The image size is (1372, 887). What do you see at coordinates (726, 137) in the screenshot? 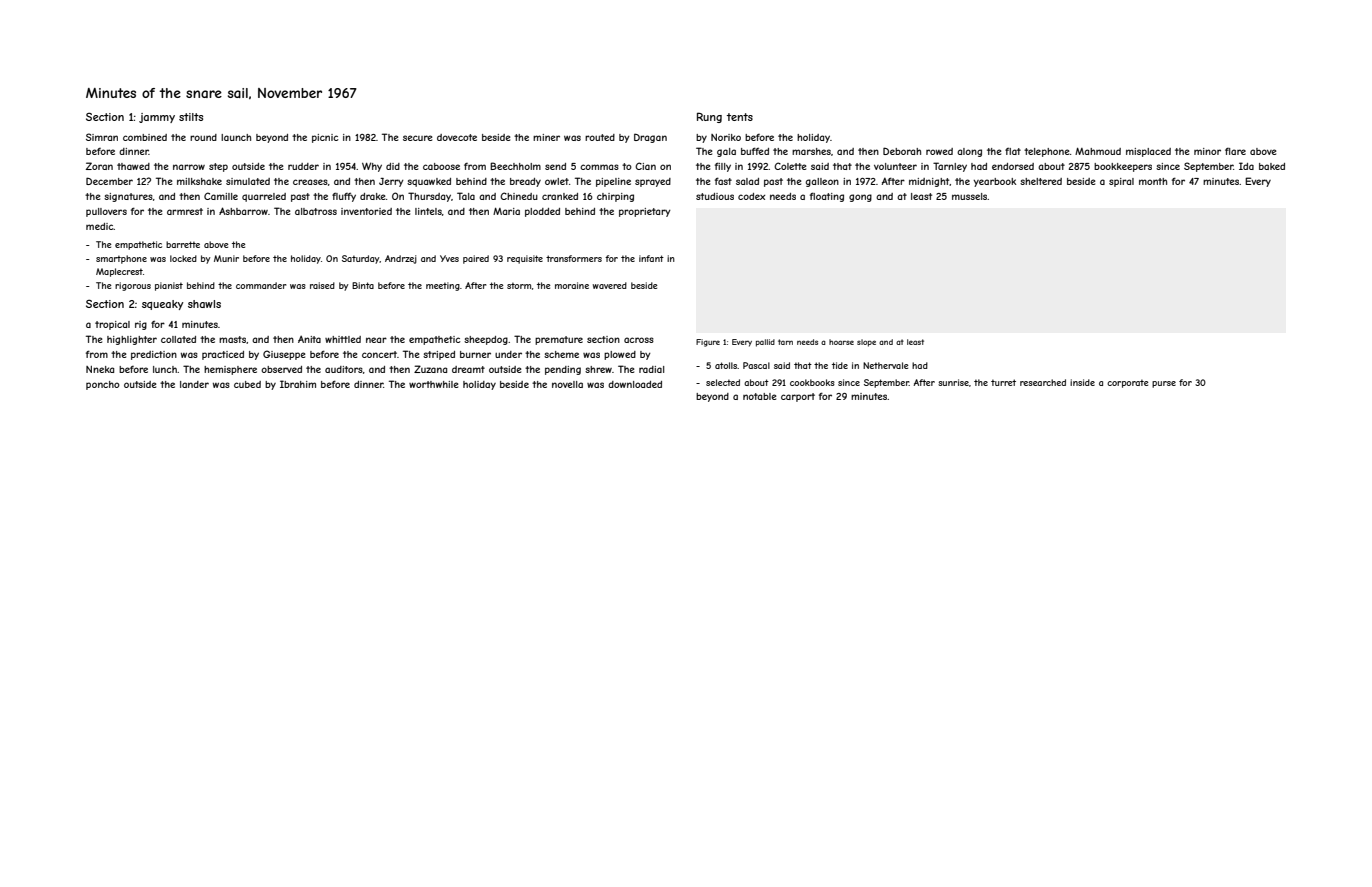
I see `Noriko` at bounding box center [726, 137].
